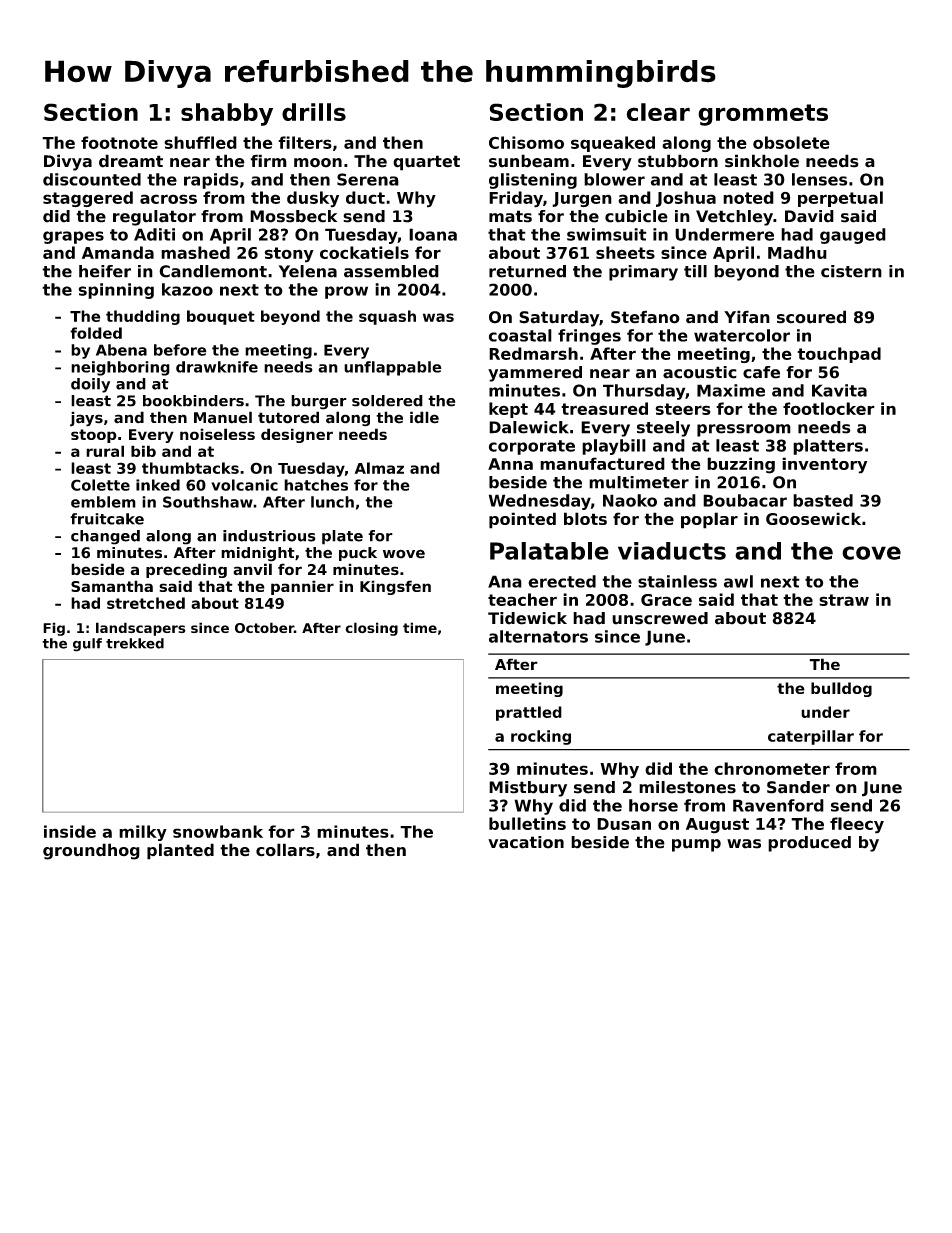 The height and width of the page is (1233, 952). I want to click on Stefano, so click(645, 317).
